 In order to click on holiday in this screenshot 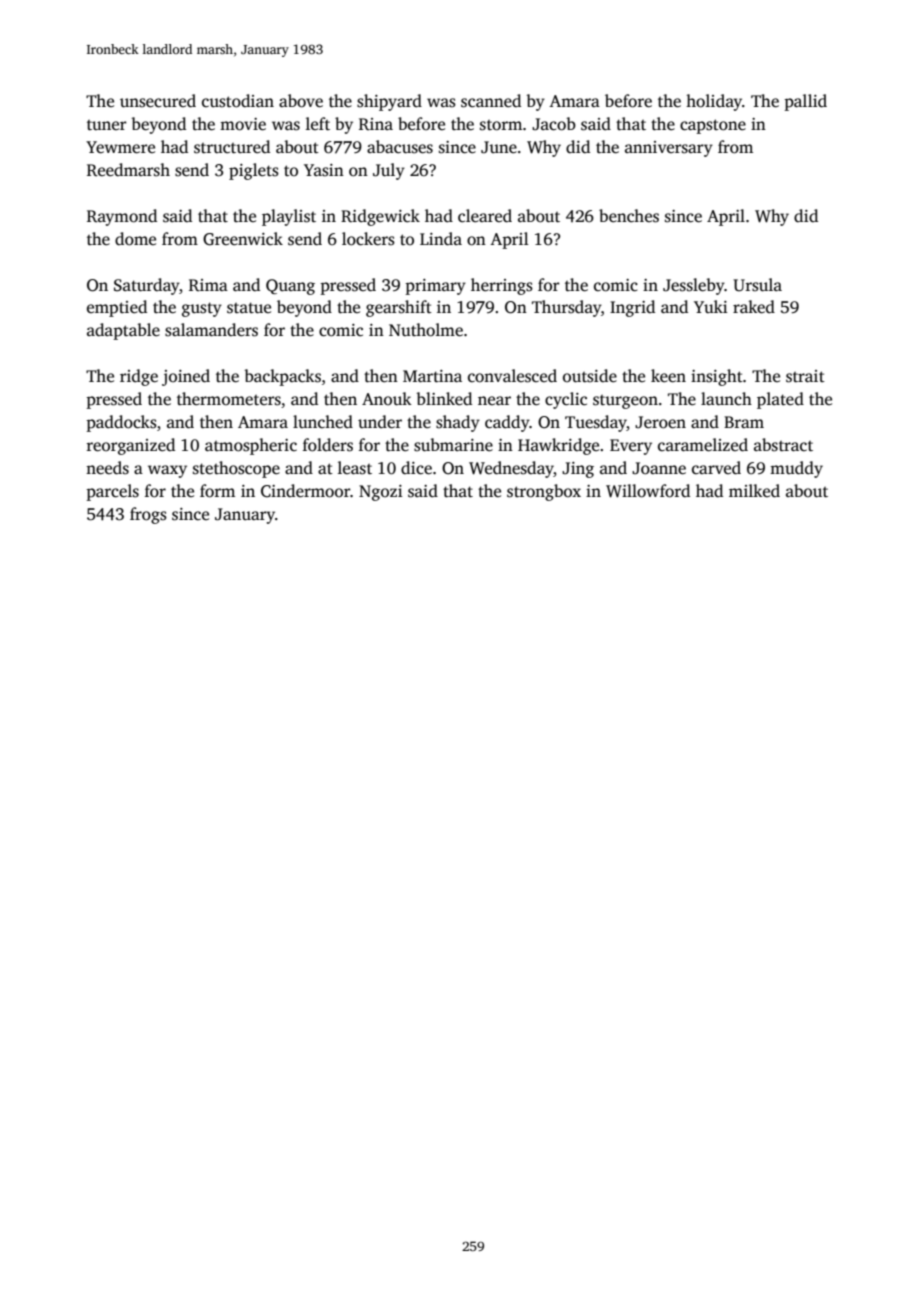, I will do `click(714, 102)`.
